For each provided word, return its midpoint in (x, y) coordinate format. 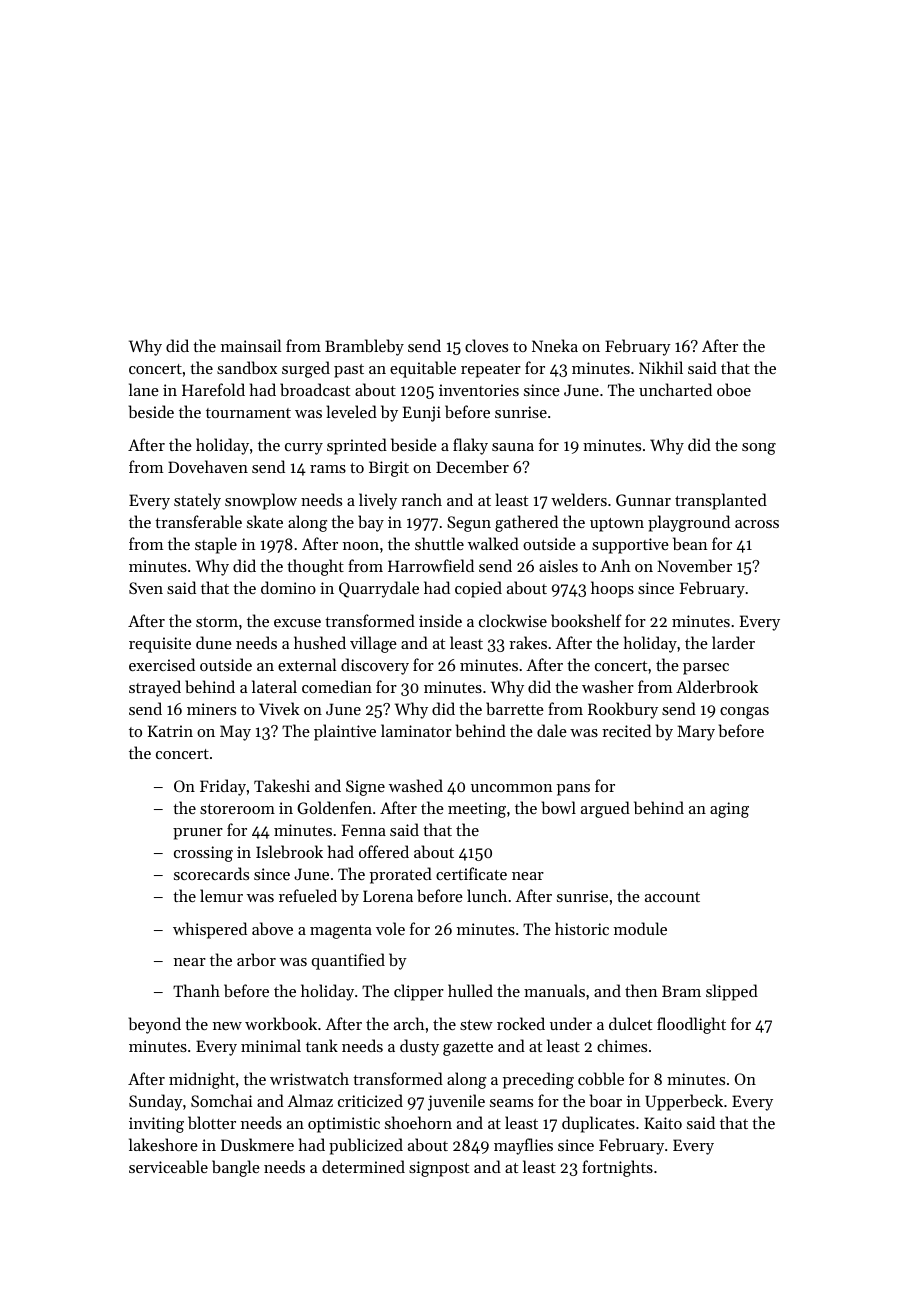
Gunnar (643, 500)
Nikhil (661, 367)
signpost (439, 1169)
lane (144, 389)
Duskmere (257, 1144)
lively (378, 501)
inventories (479, 390)
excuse (297, 623)
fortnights (617, 1168)
